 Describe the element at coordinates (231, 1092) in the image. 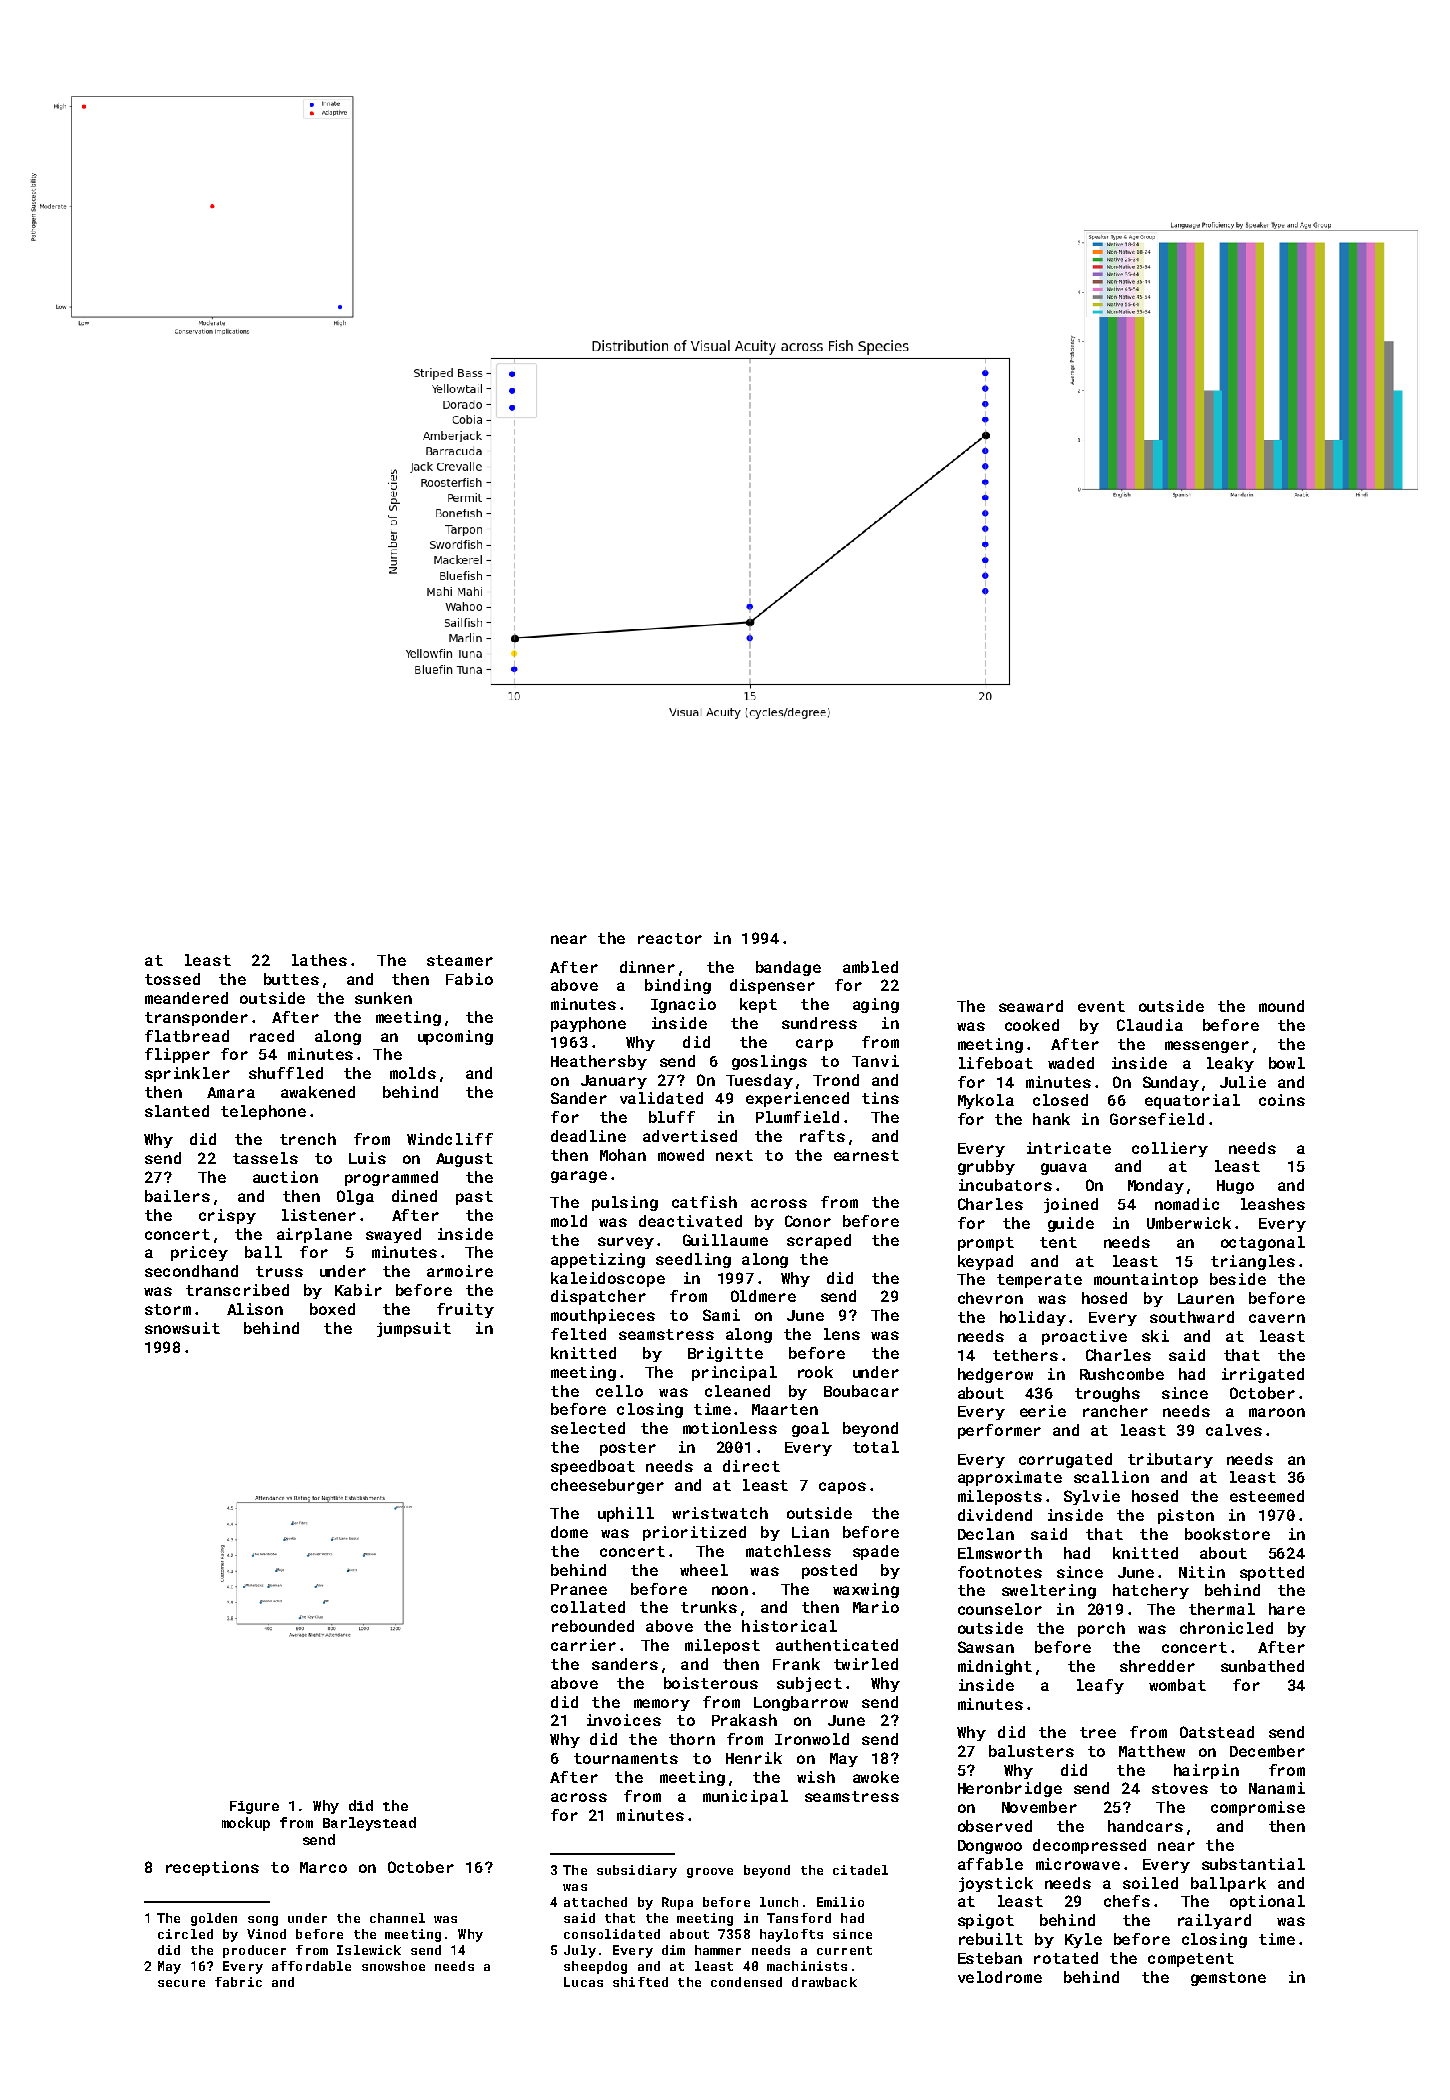

I see `Amara` at that location.
